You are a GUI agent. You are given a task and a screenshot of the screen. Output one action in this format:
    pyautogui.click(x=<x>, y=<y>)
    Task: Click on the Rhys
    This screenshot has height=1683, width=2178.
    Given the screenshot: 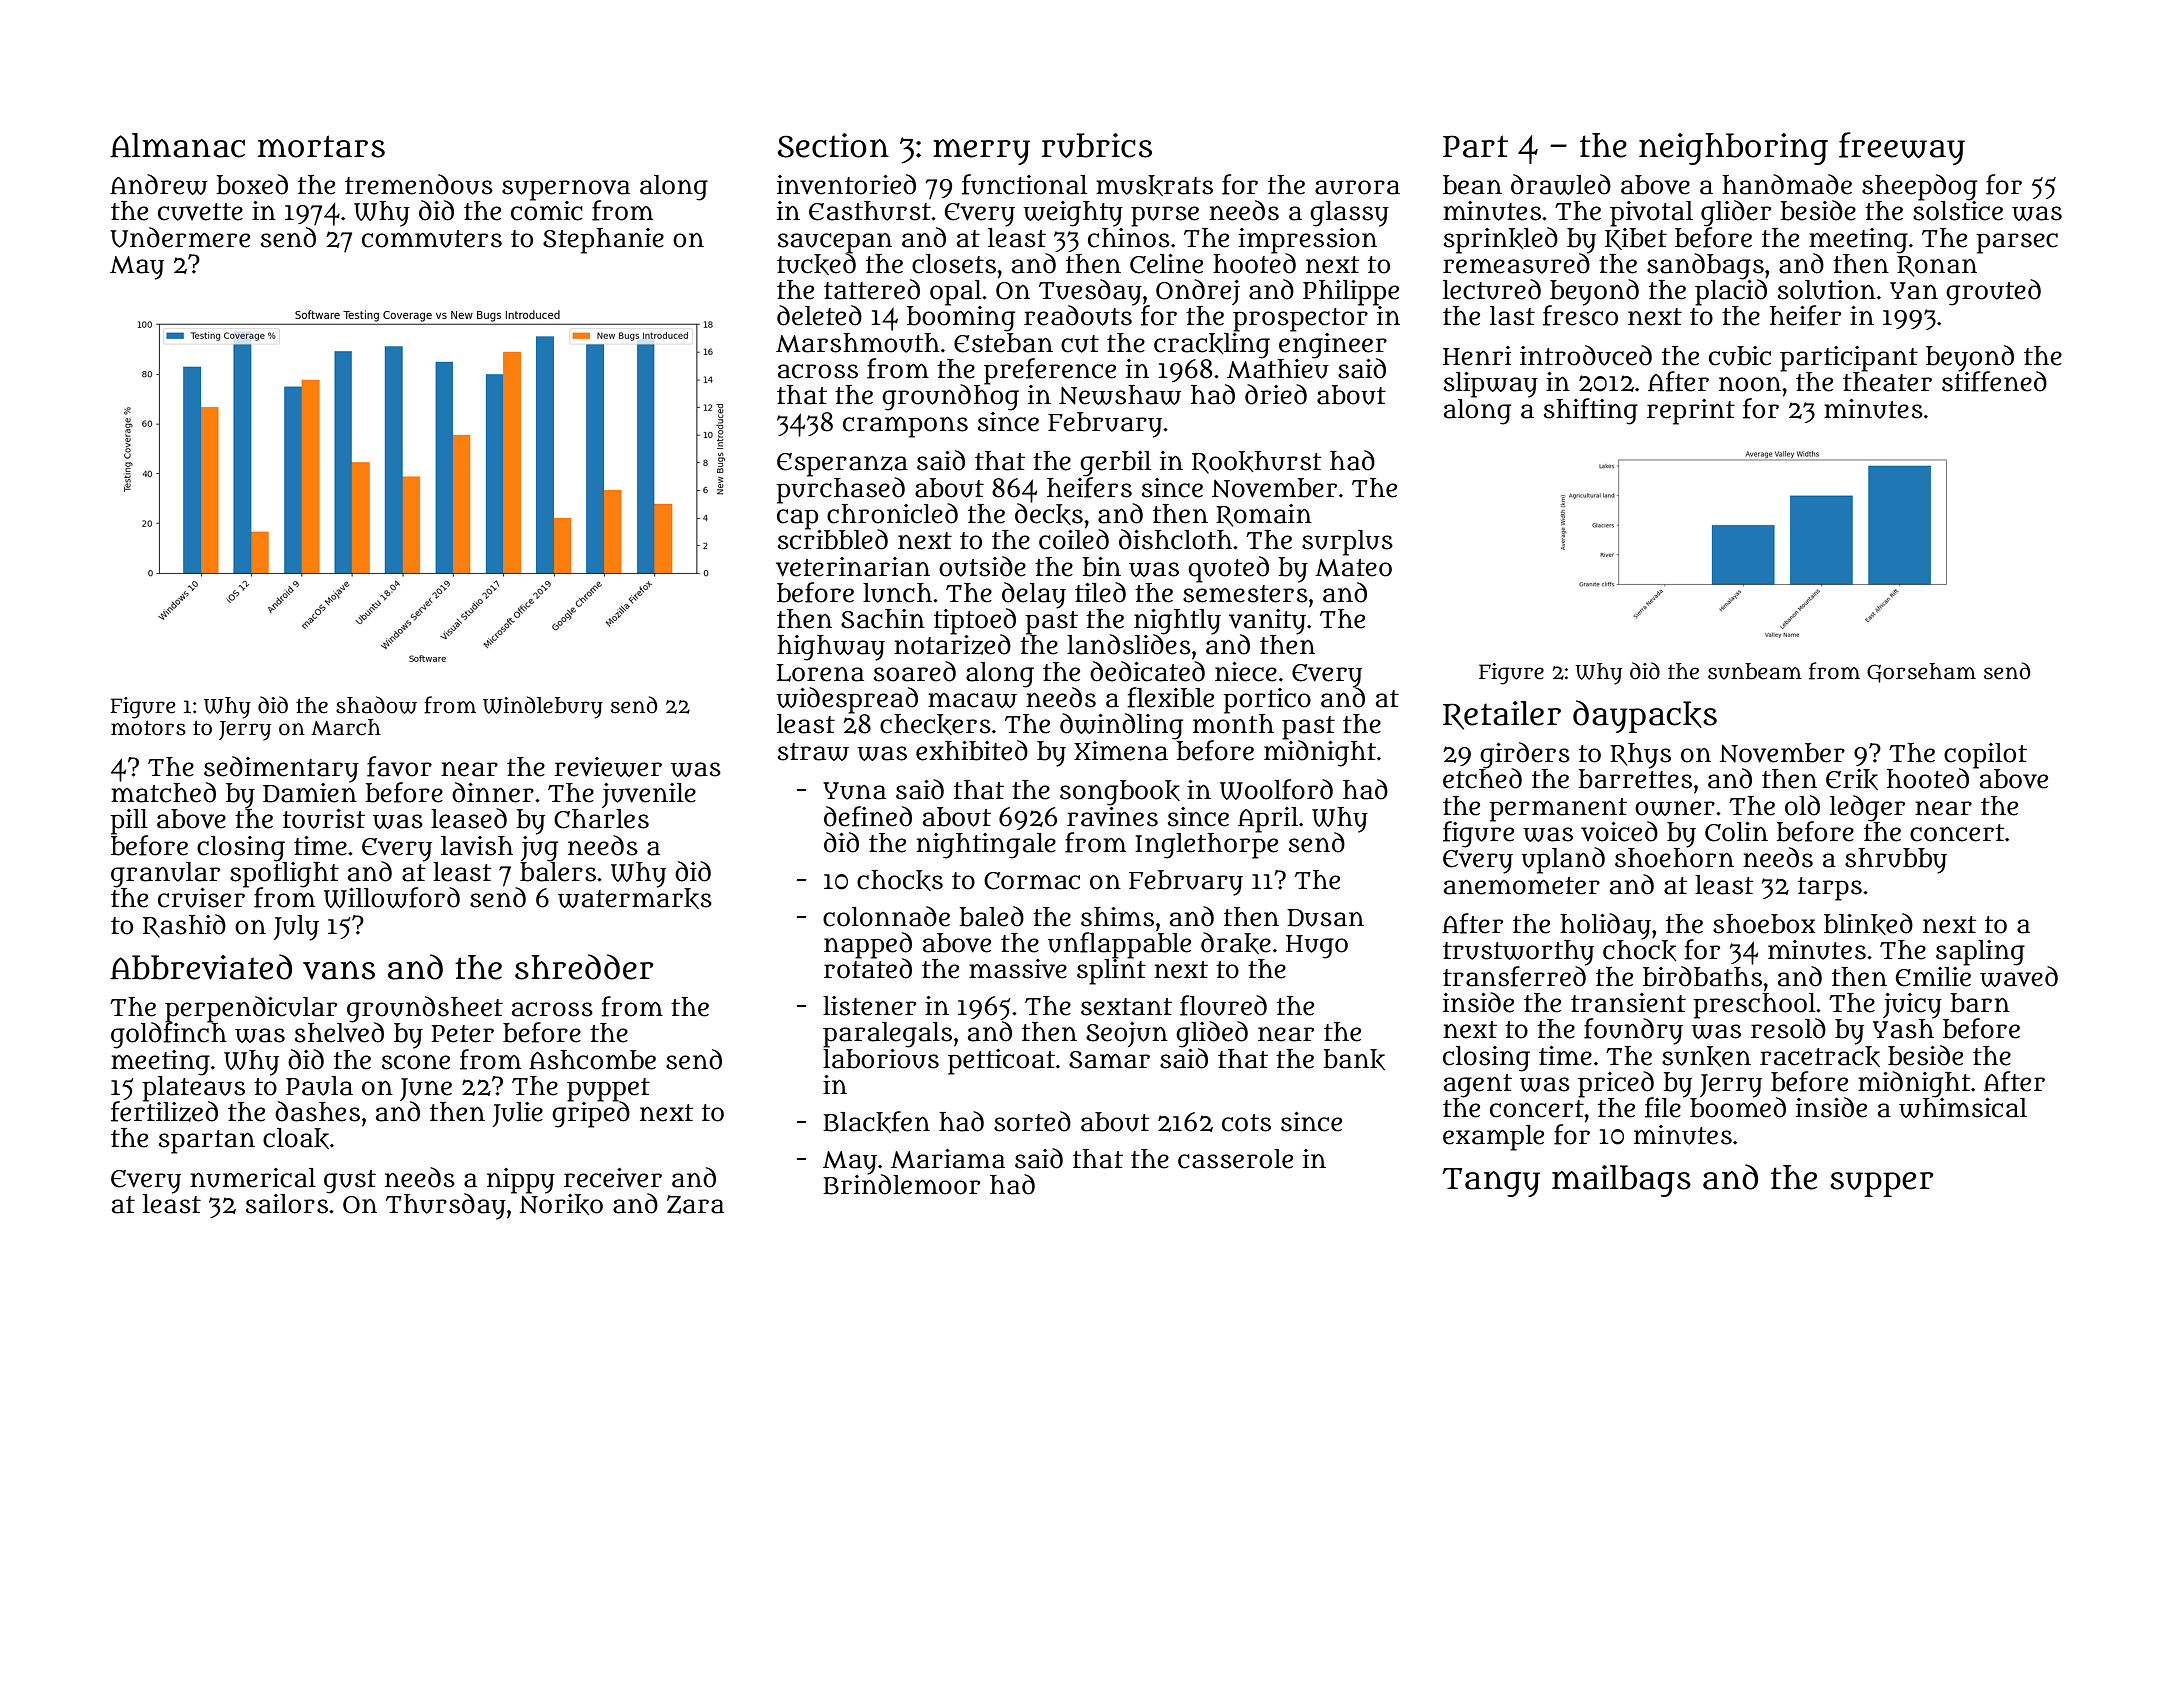 What is the action you would take?
    pyautogui.click(x=1640, y=756)
